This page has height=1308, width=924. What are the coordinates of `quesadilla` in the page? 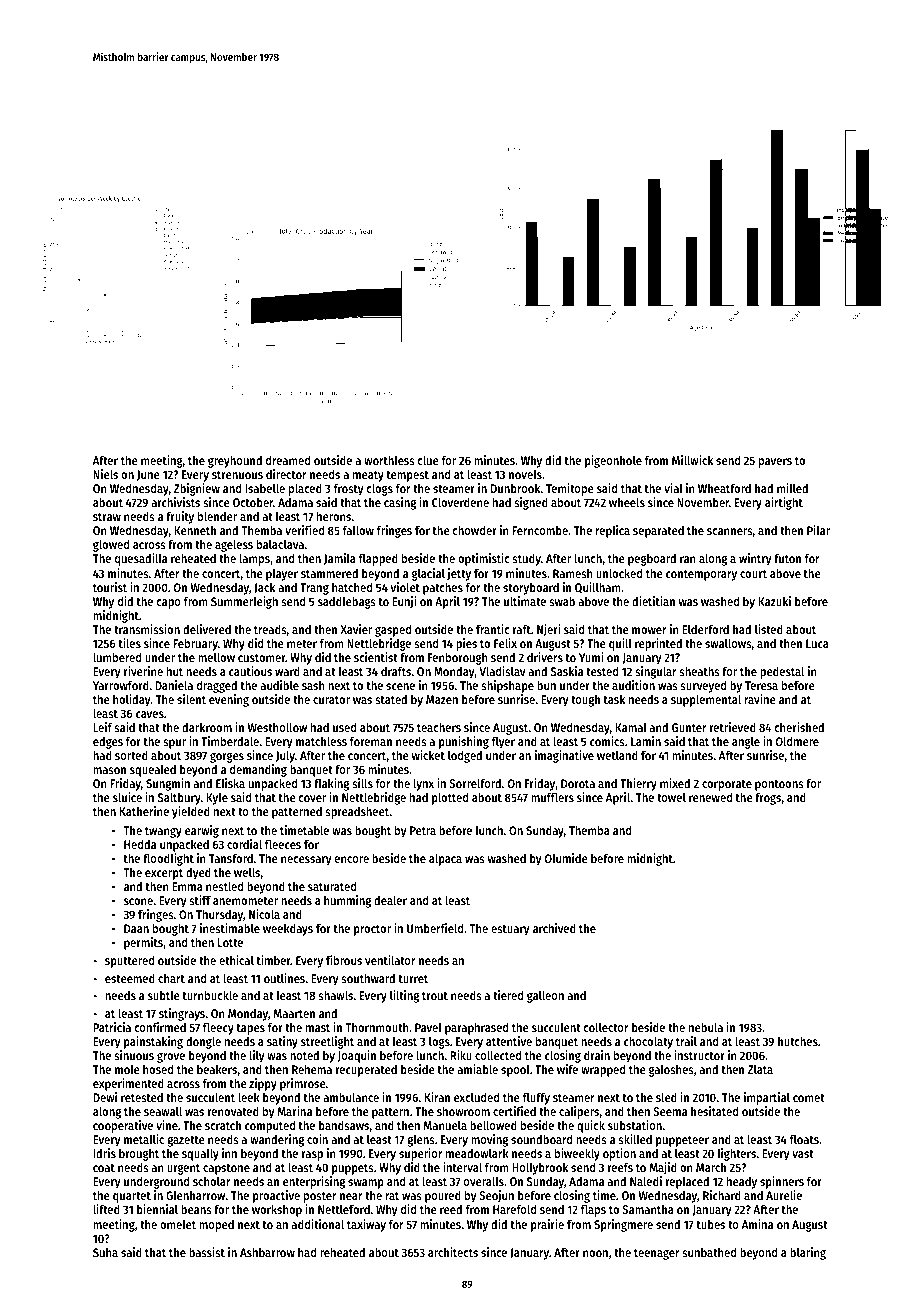 It's located at (141, 559).
